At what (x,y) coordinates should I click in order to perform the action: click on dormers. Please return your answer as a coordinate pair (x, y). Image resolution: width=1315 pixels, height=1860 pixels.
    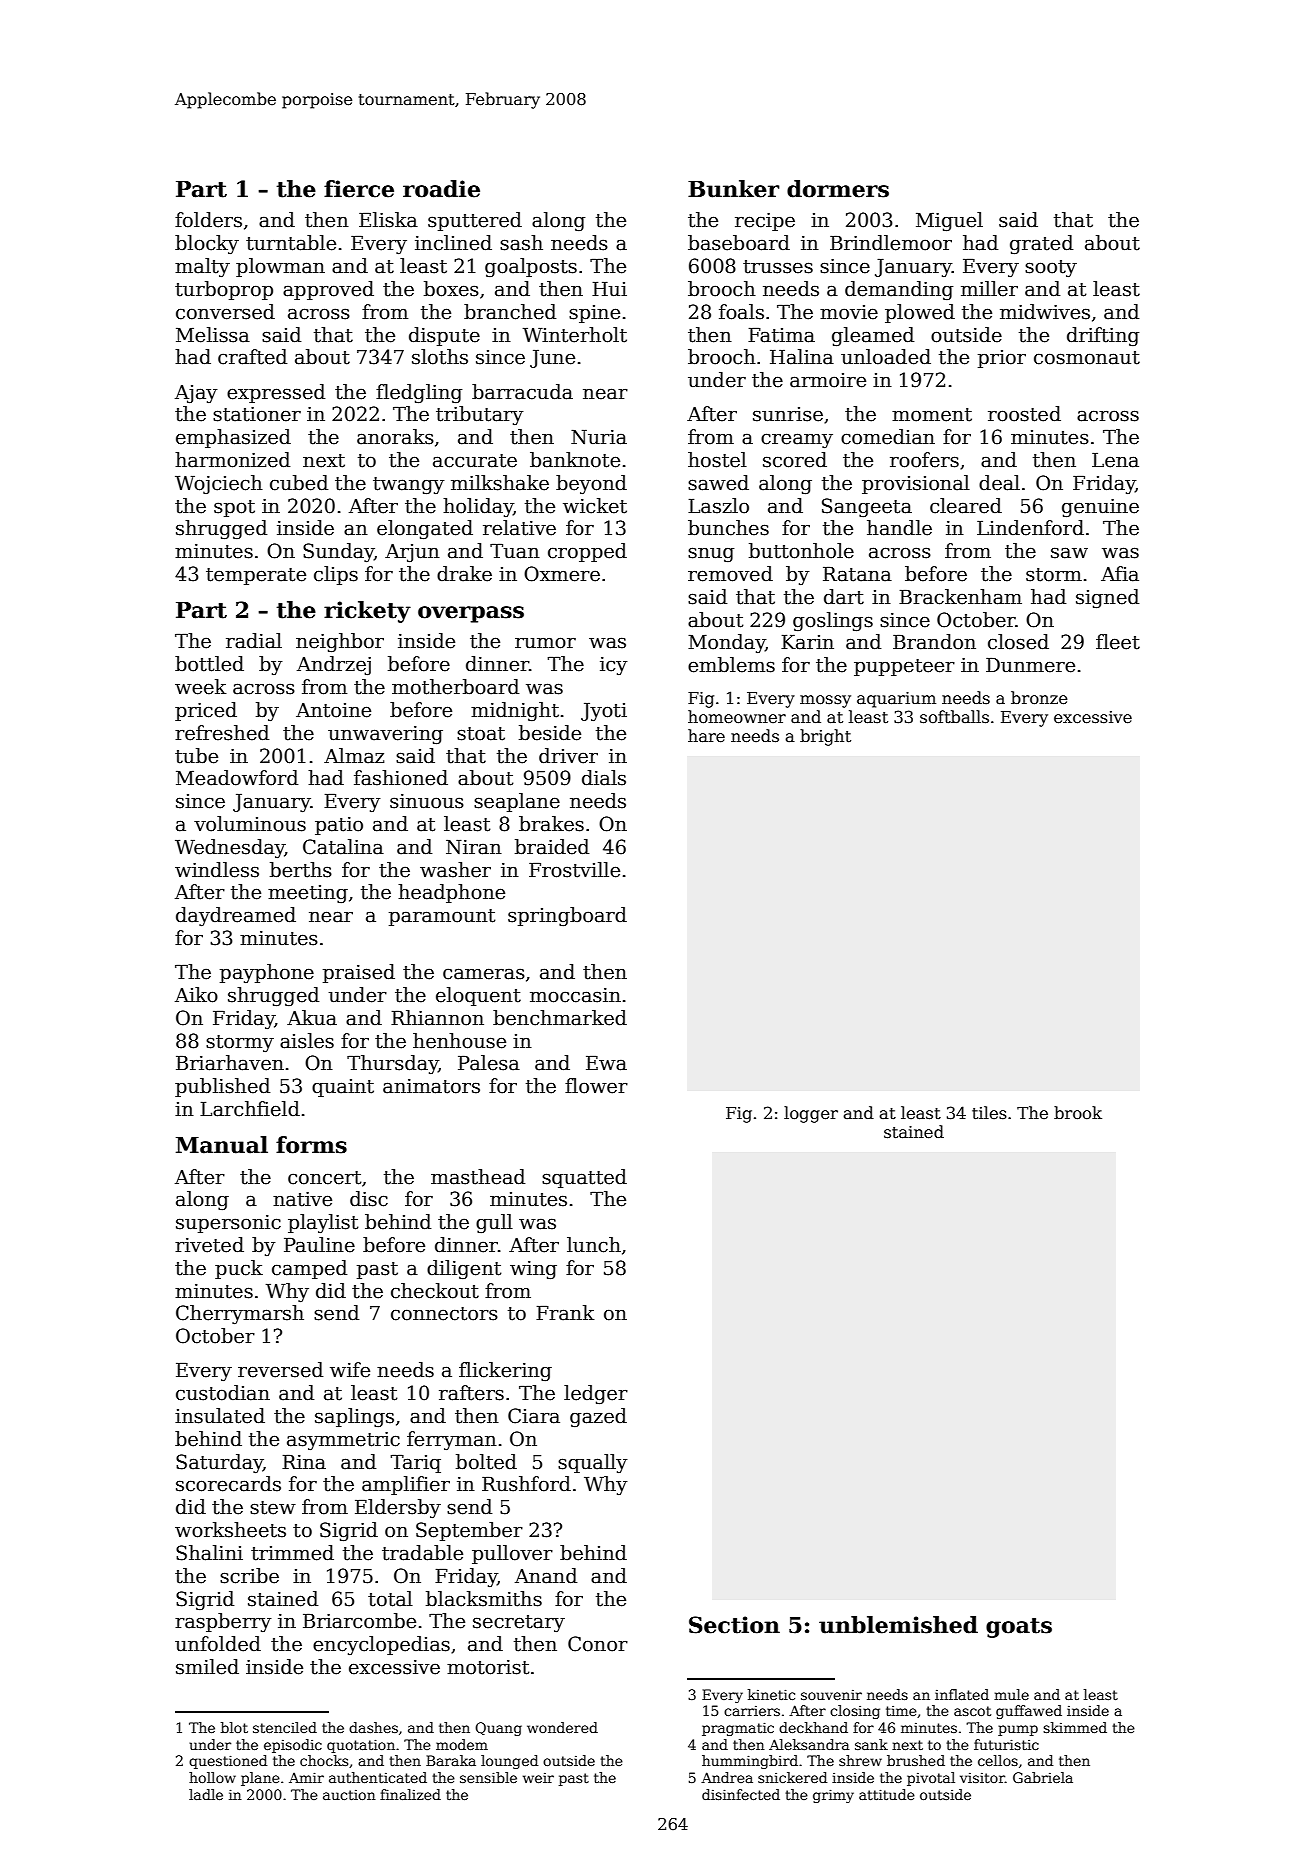
    Looking at the image, I should click on (838, 189).
